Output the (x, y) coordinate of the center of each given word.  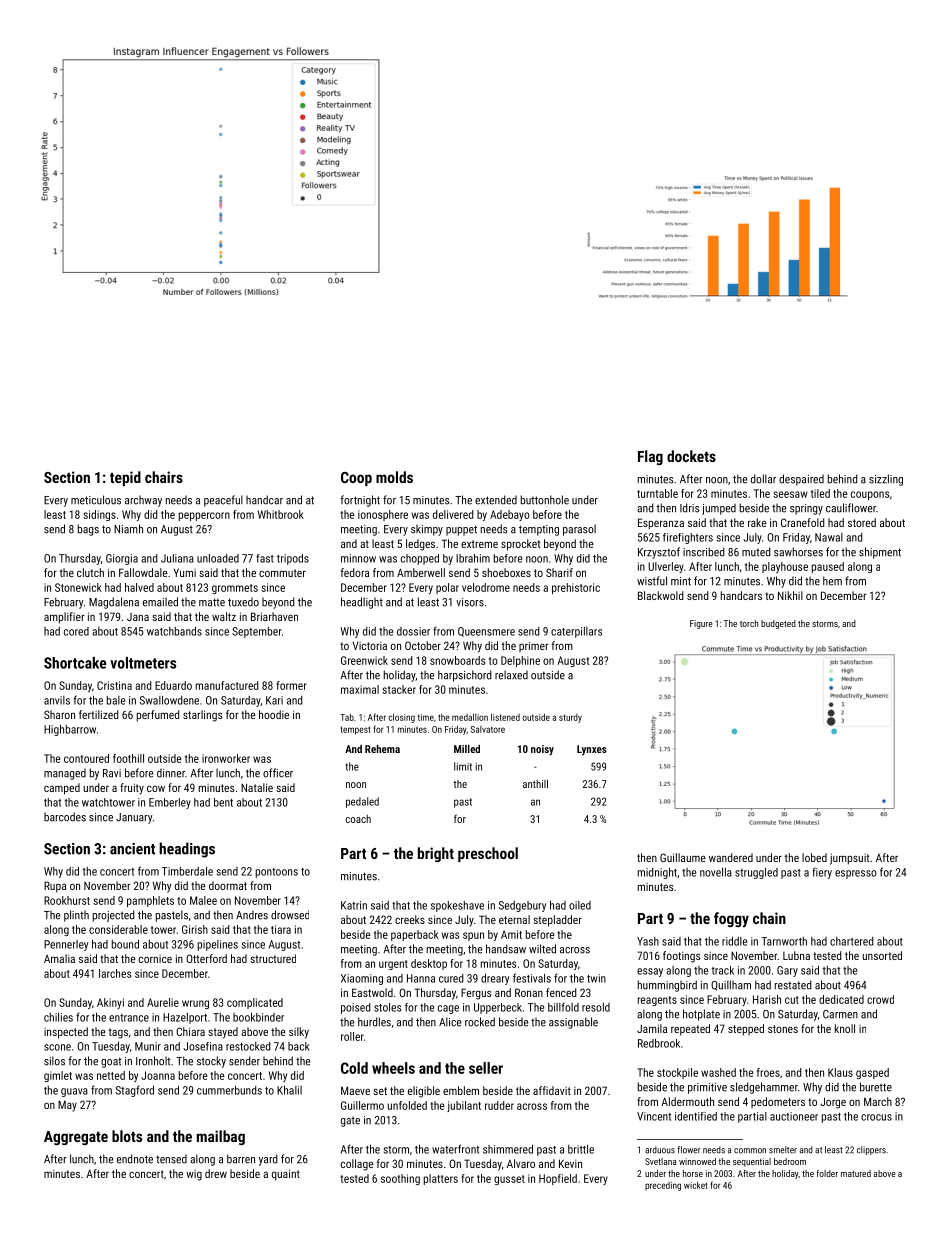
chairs (164, 477)
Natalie (257, 787)
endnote (135, 1159)
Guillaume (683, 857)
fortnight (360, 501)
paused (828, 567)
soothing (400, 1179)
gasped (872, 1073)
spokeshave (457, 906)
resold (596, 1007)
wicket (696, 1185)
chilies (58, 1017)
